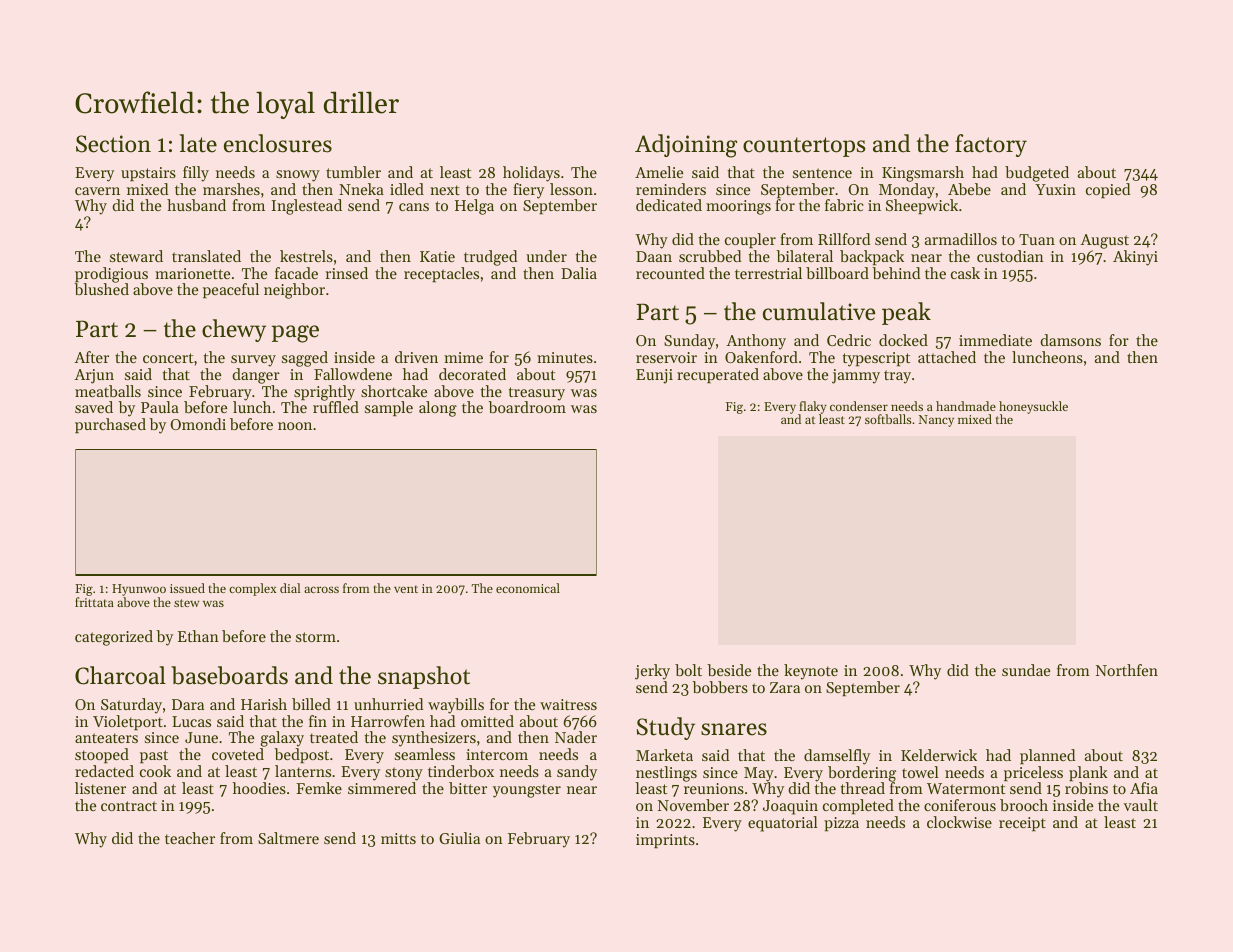 The image size is (1233, 952). What do you see at coordinates (406, 589) in the screenshot?
I see `vent` at bounding box center [406, 589].
